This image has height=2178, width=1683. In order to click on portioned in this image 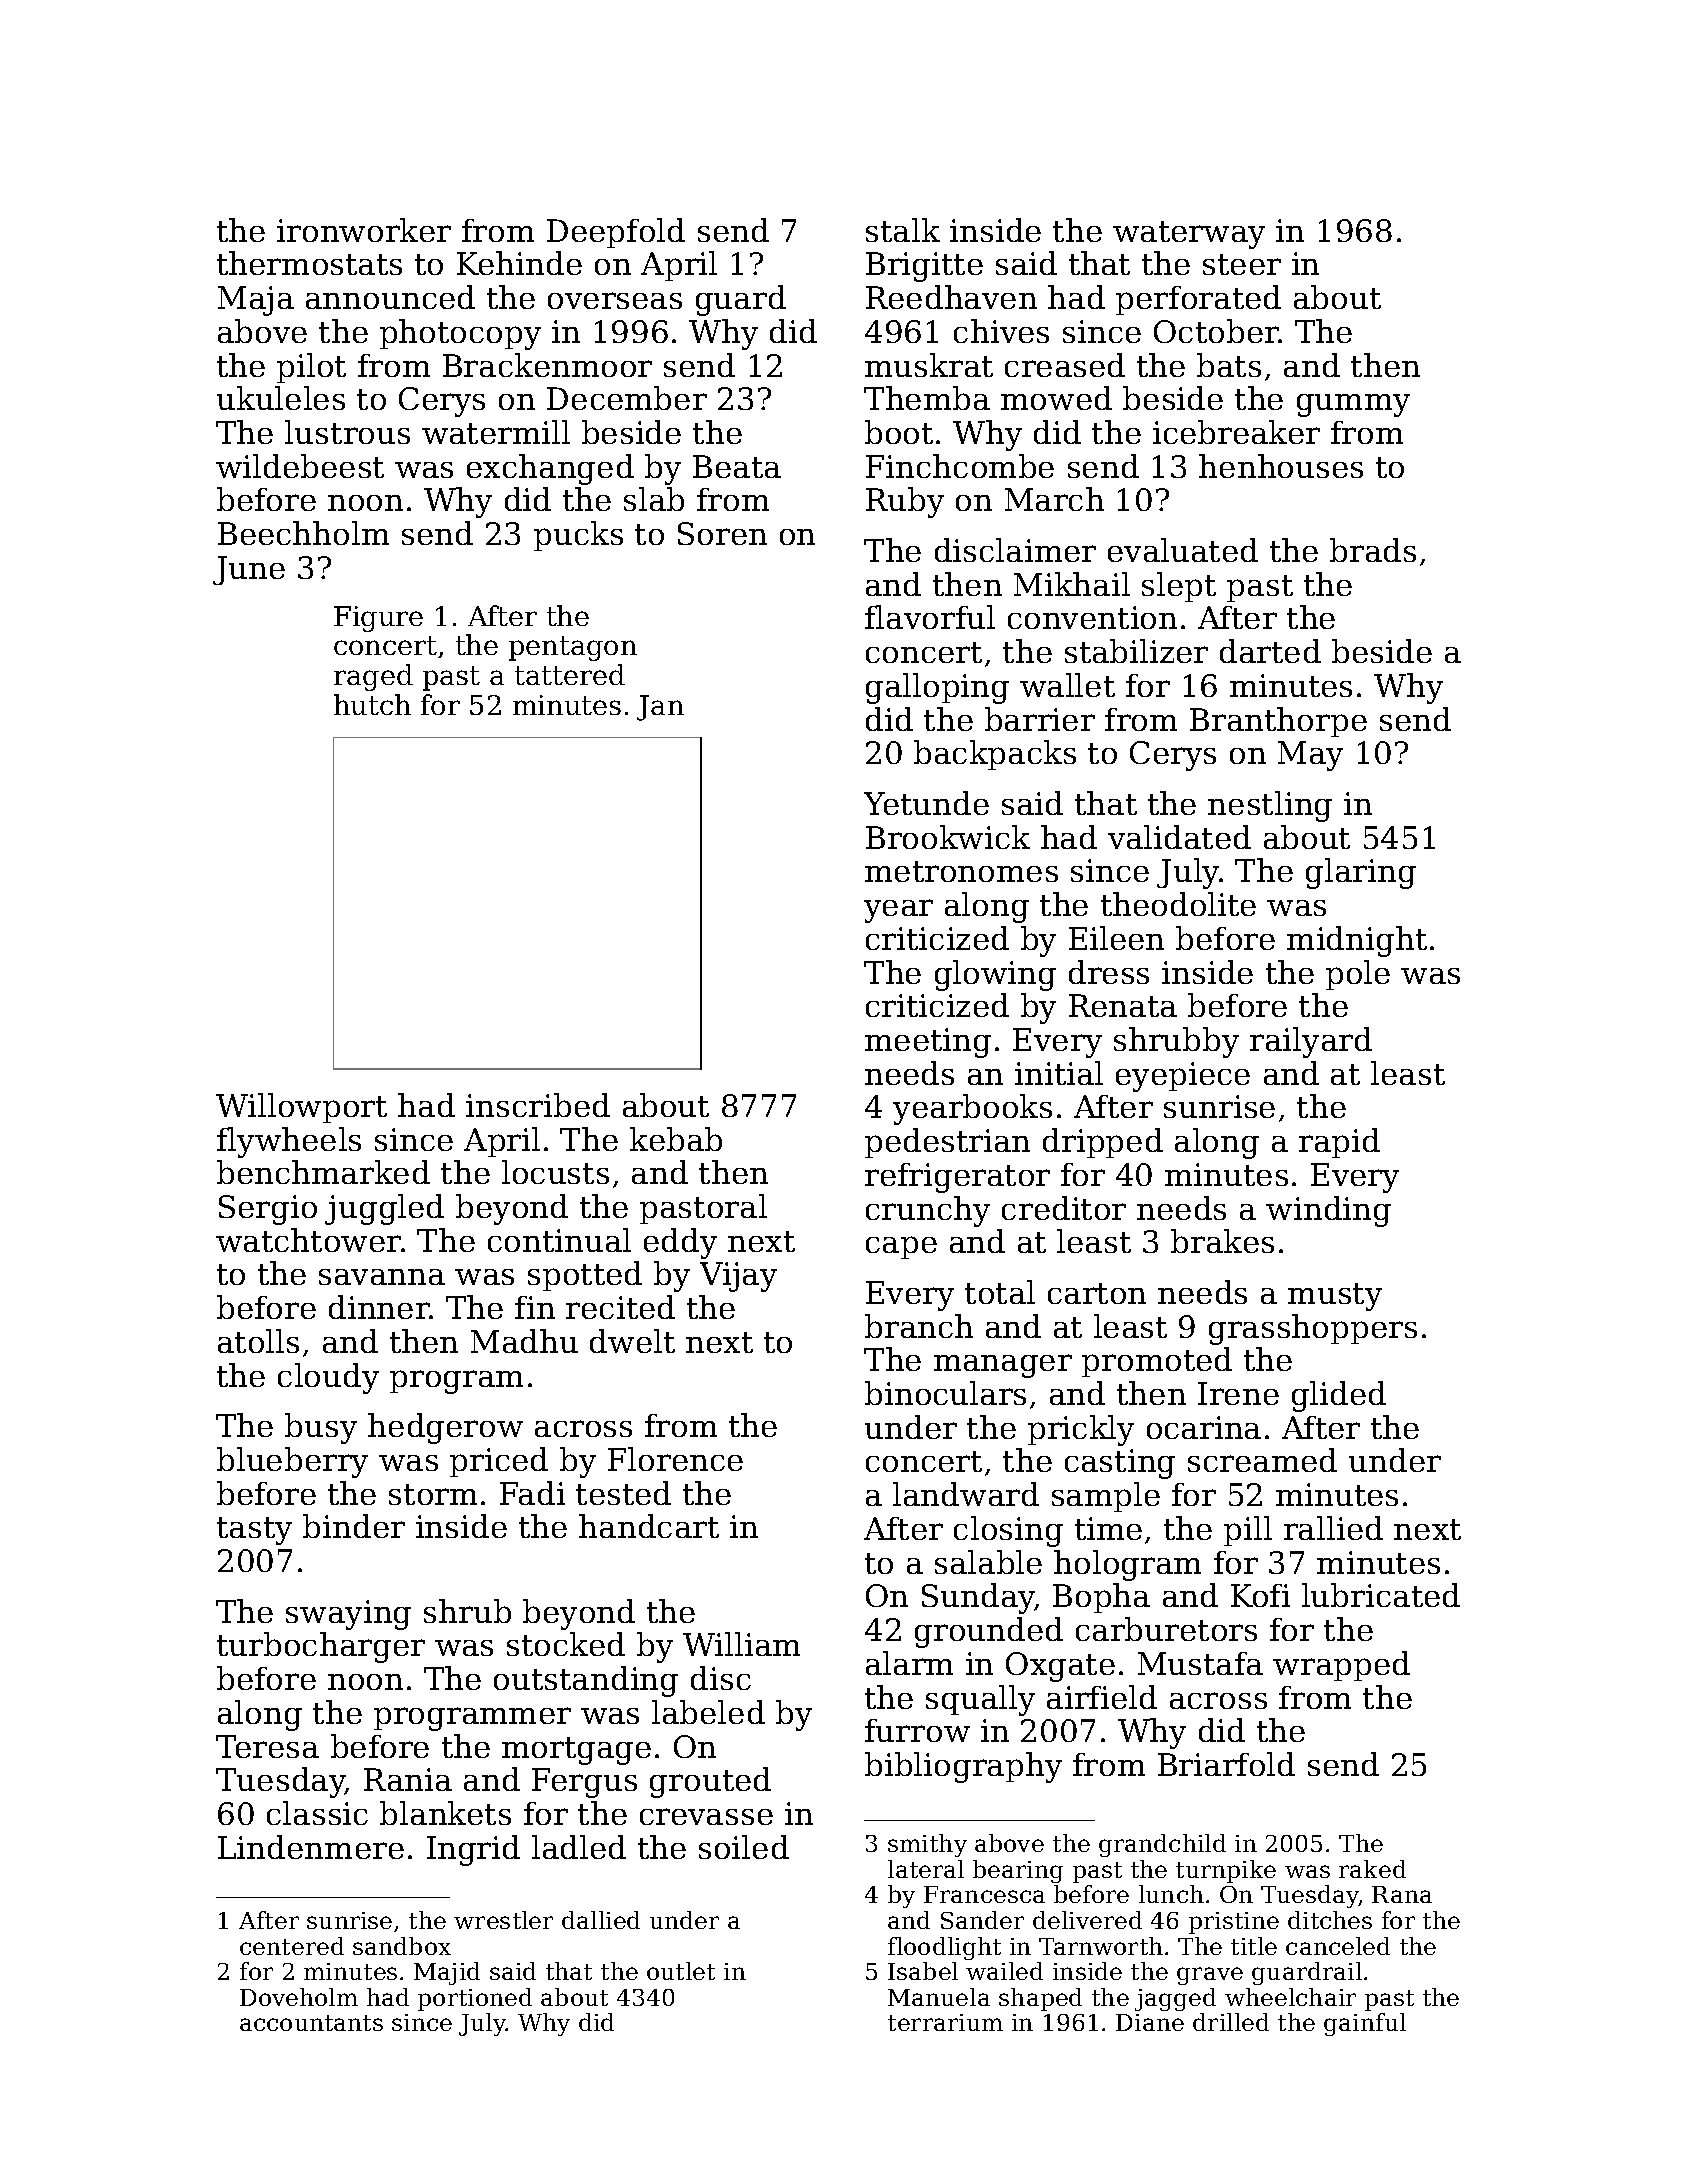, I will do `click(475, 1999)`.
